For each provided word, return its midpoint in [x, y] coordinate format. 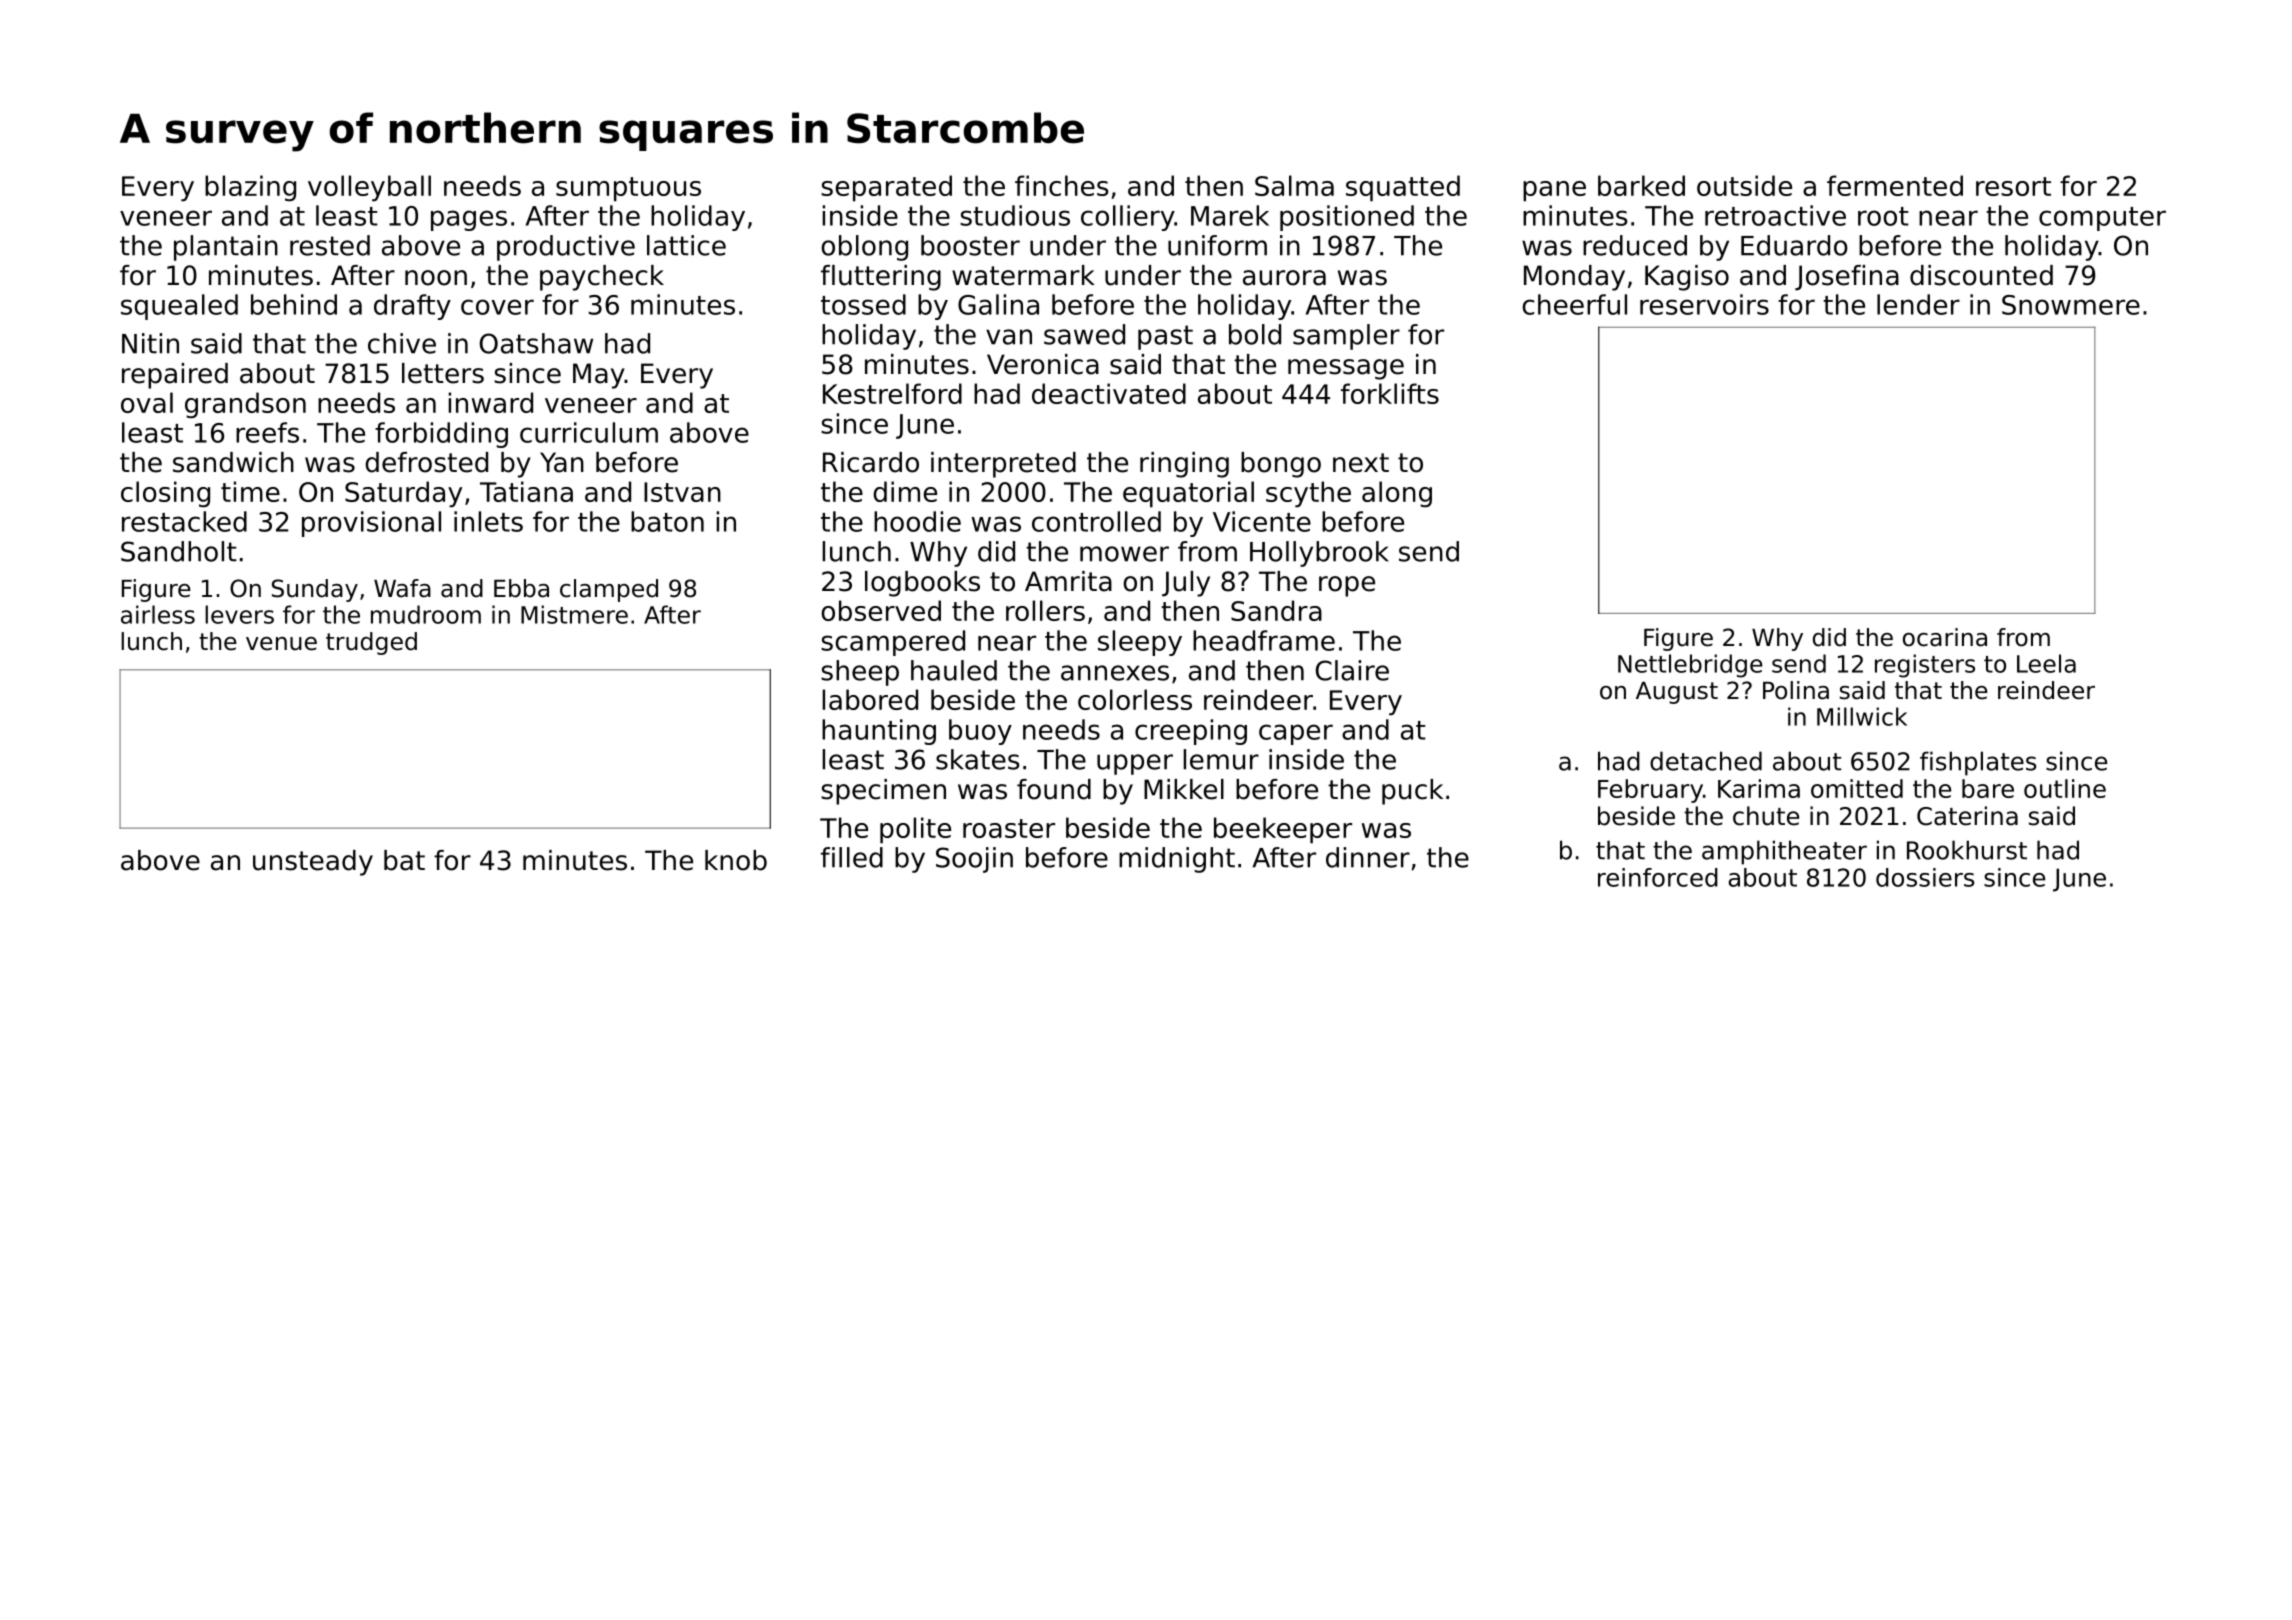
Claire [1352, 670]
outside [1744, 185]
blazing [250, 188]
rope [1347, 586]
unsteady [313, 863]
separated [886, 188]
